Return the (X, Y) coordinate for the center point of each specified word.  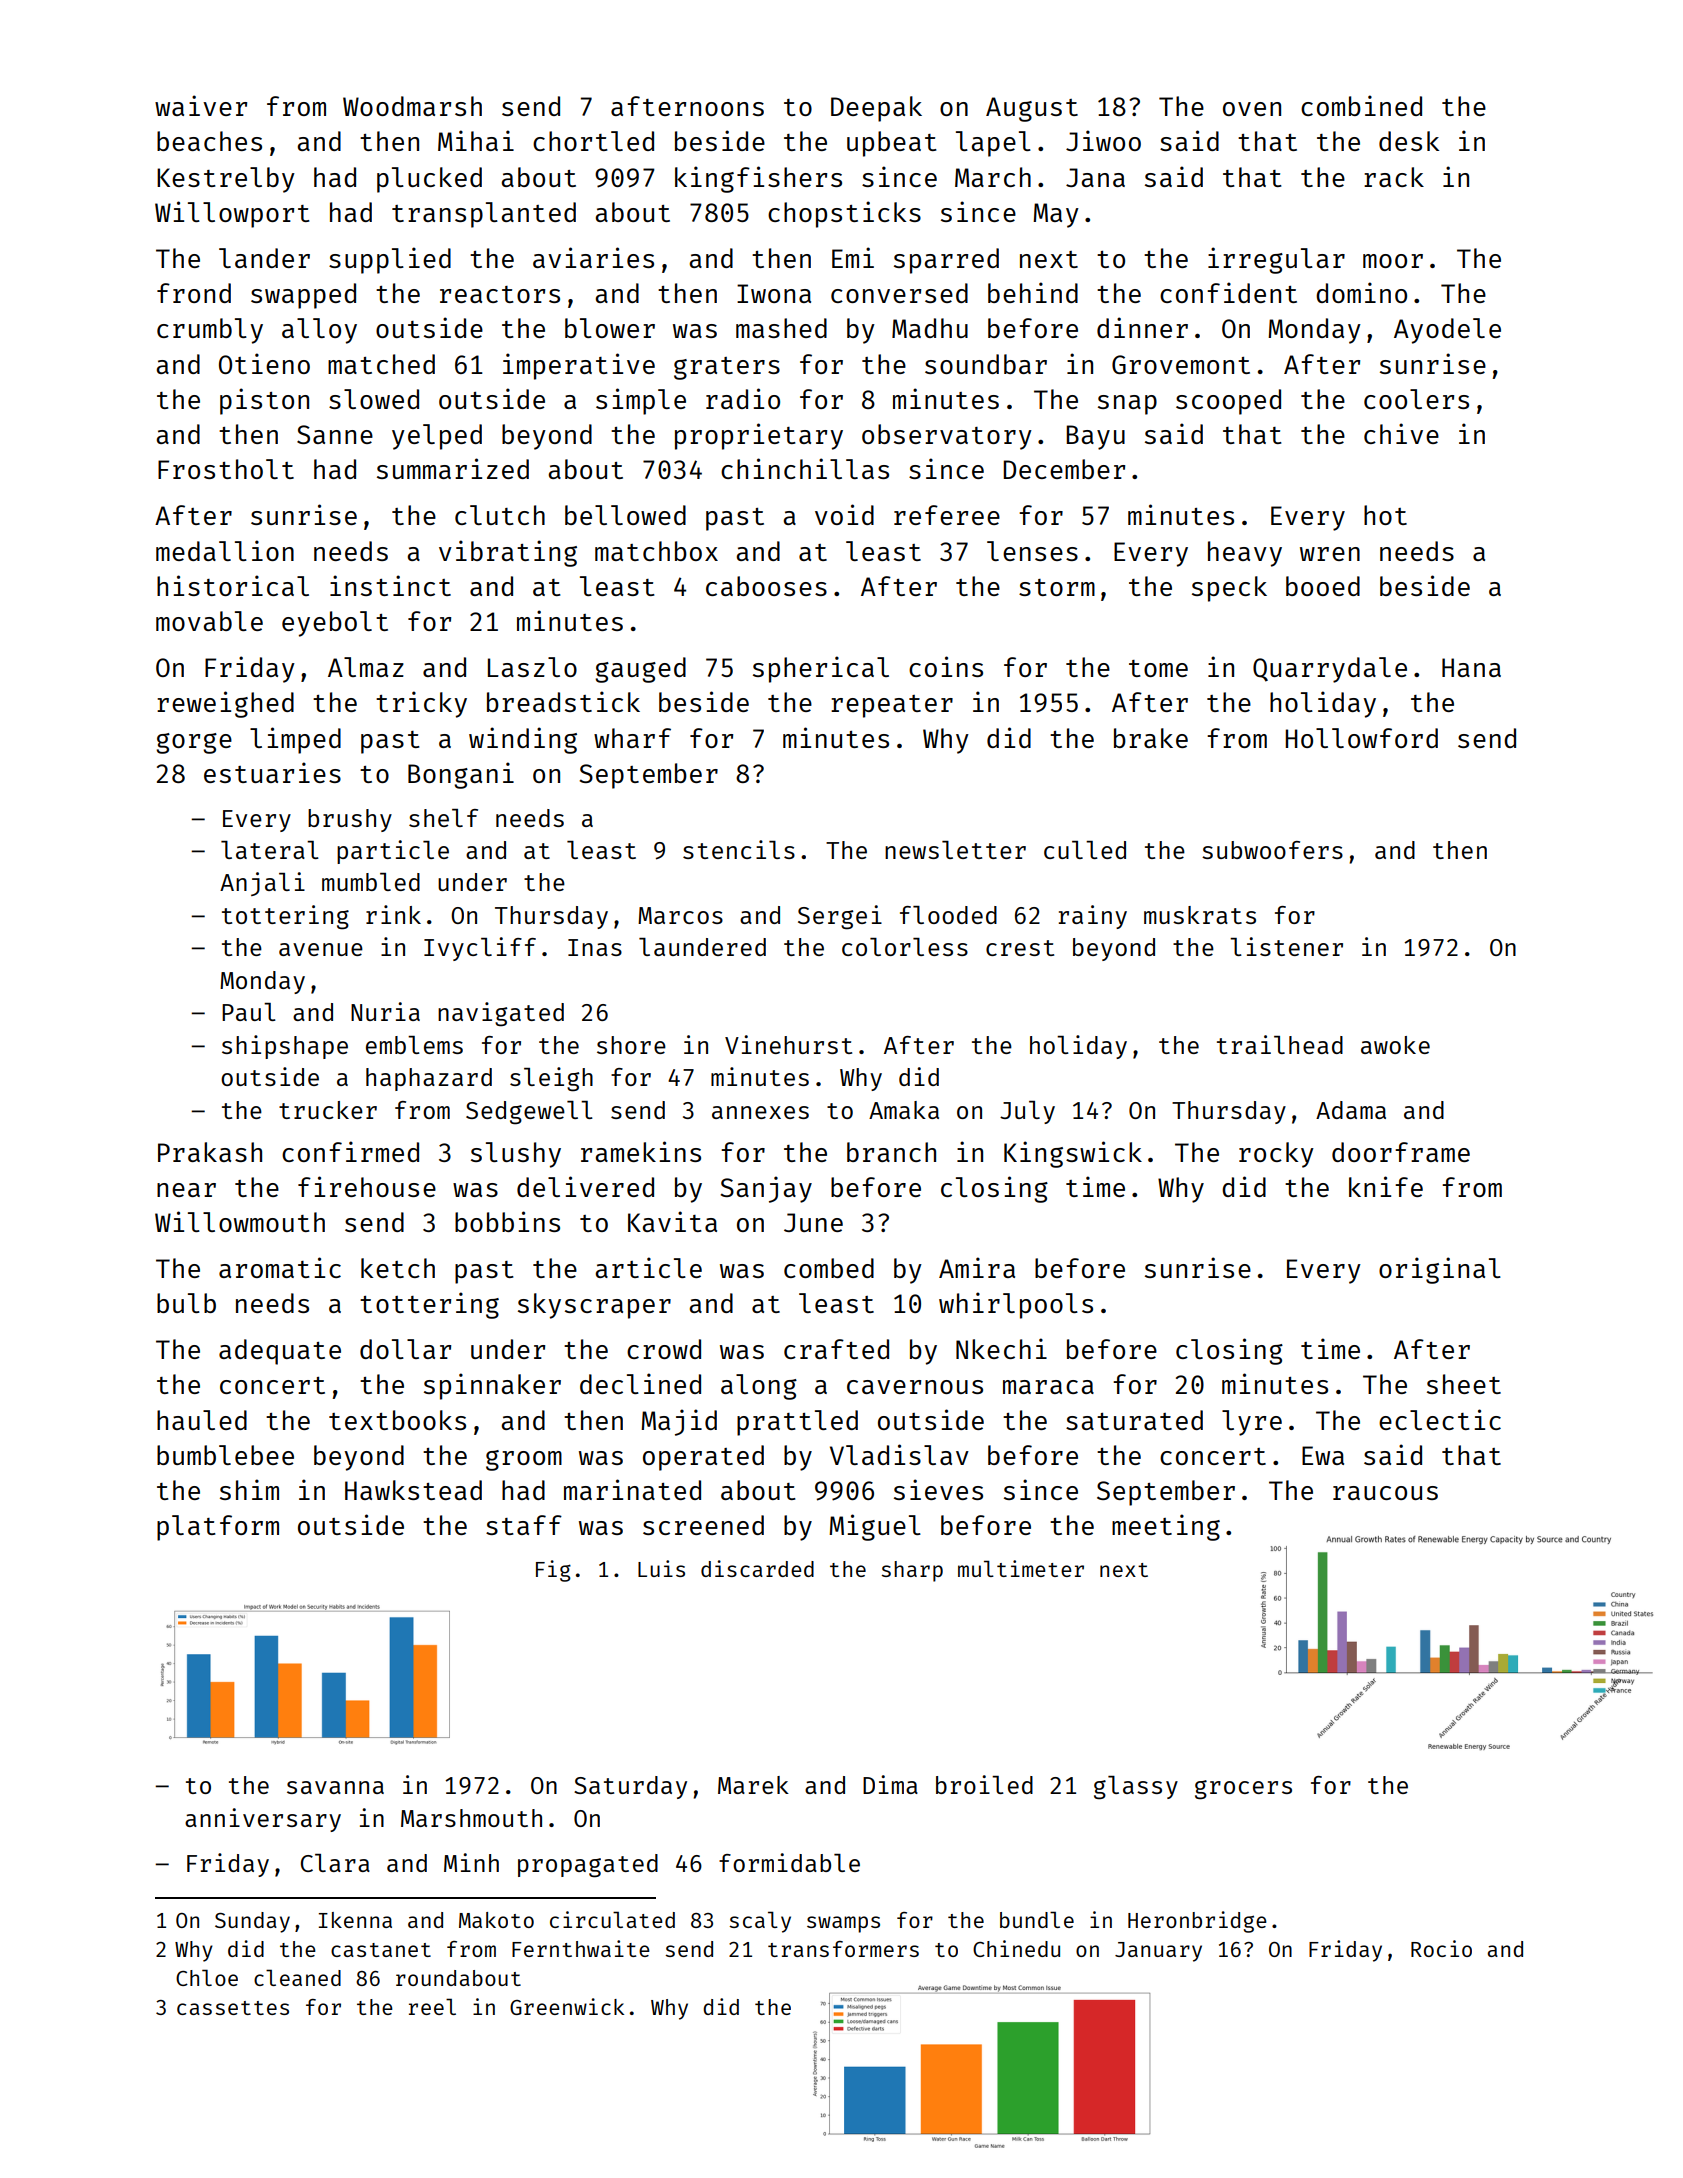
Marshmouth (471, 1818)
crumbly (210, 331)
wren (1330, 554)
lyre (1252, 1423)
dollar (405, 1349)
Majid (679, 1422)
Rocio (1441, 1948)
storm (1057, 587)
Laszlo (532, 667)
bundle (1037, 1919)
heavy (1245, 554)
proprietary (759, 436)
